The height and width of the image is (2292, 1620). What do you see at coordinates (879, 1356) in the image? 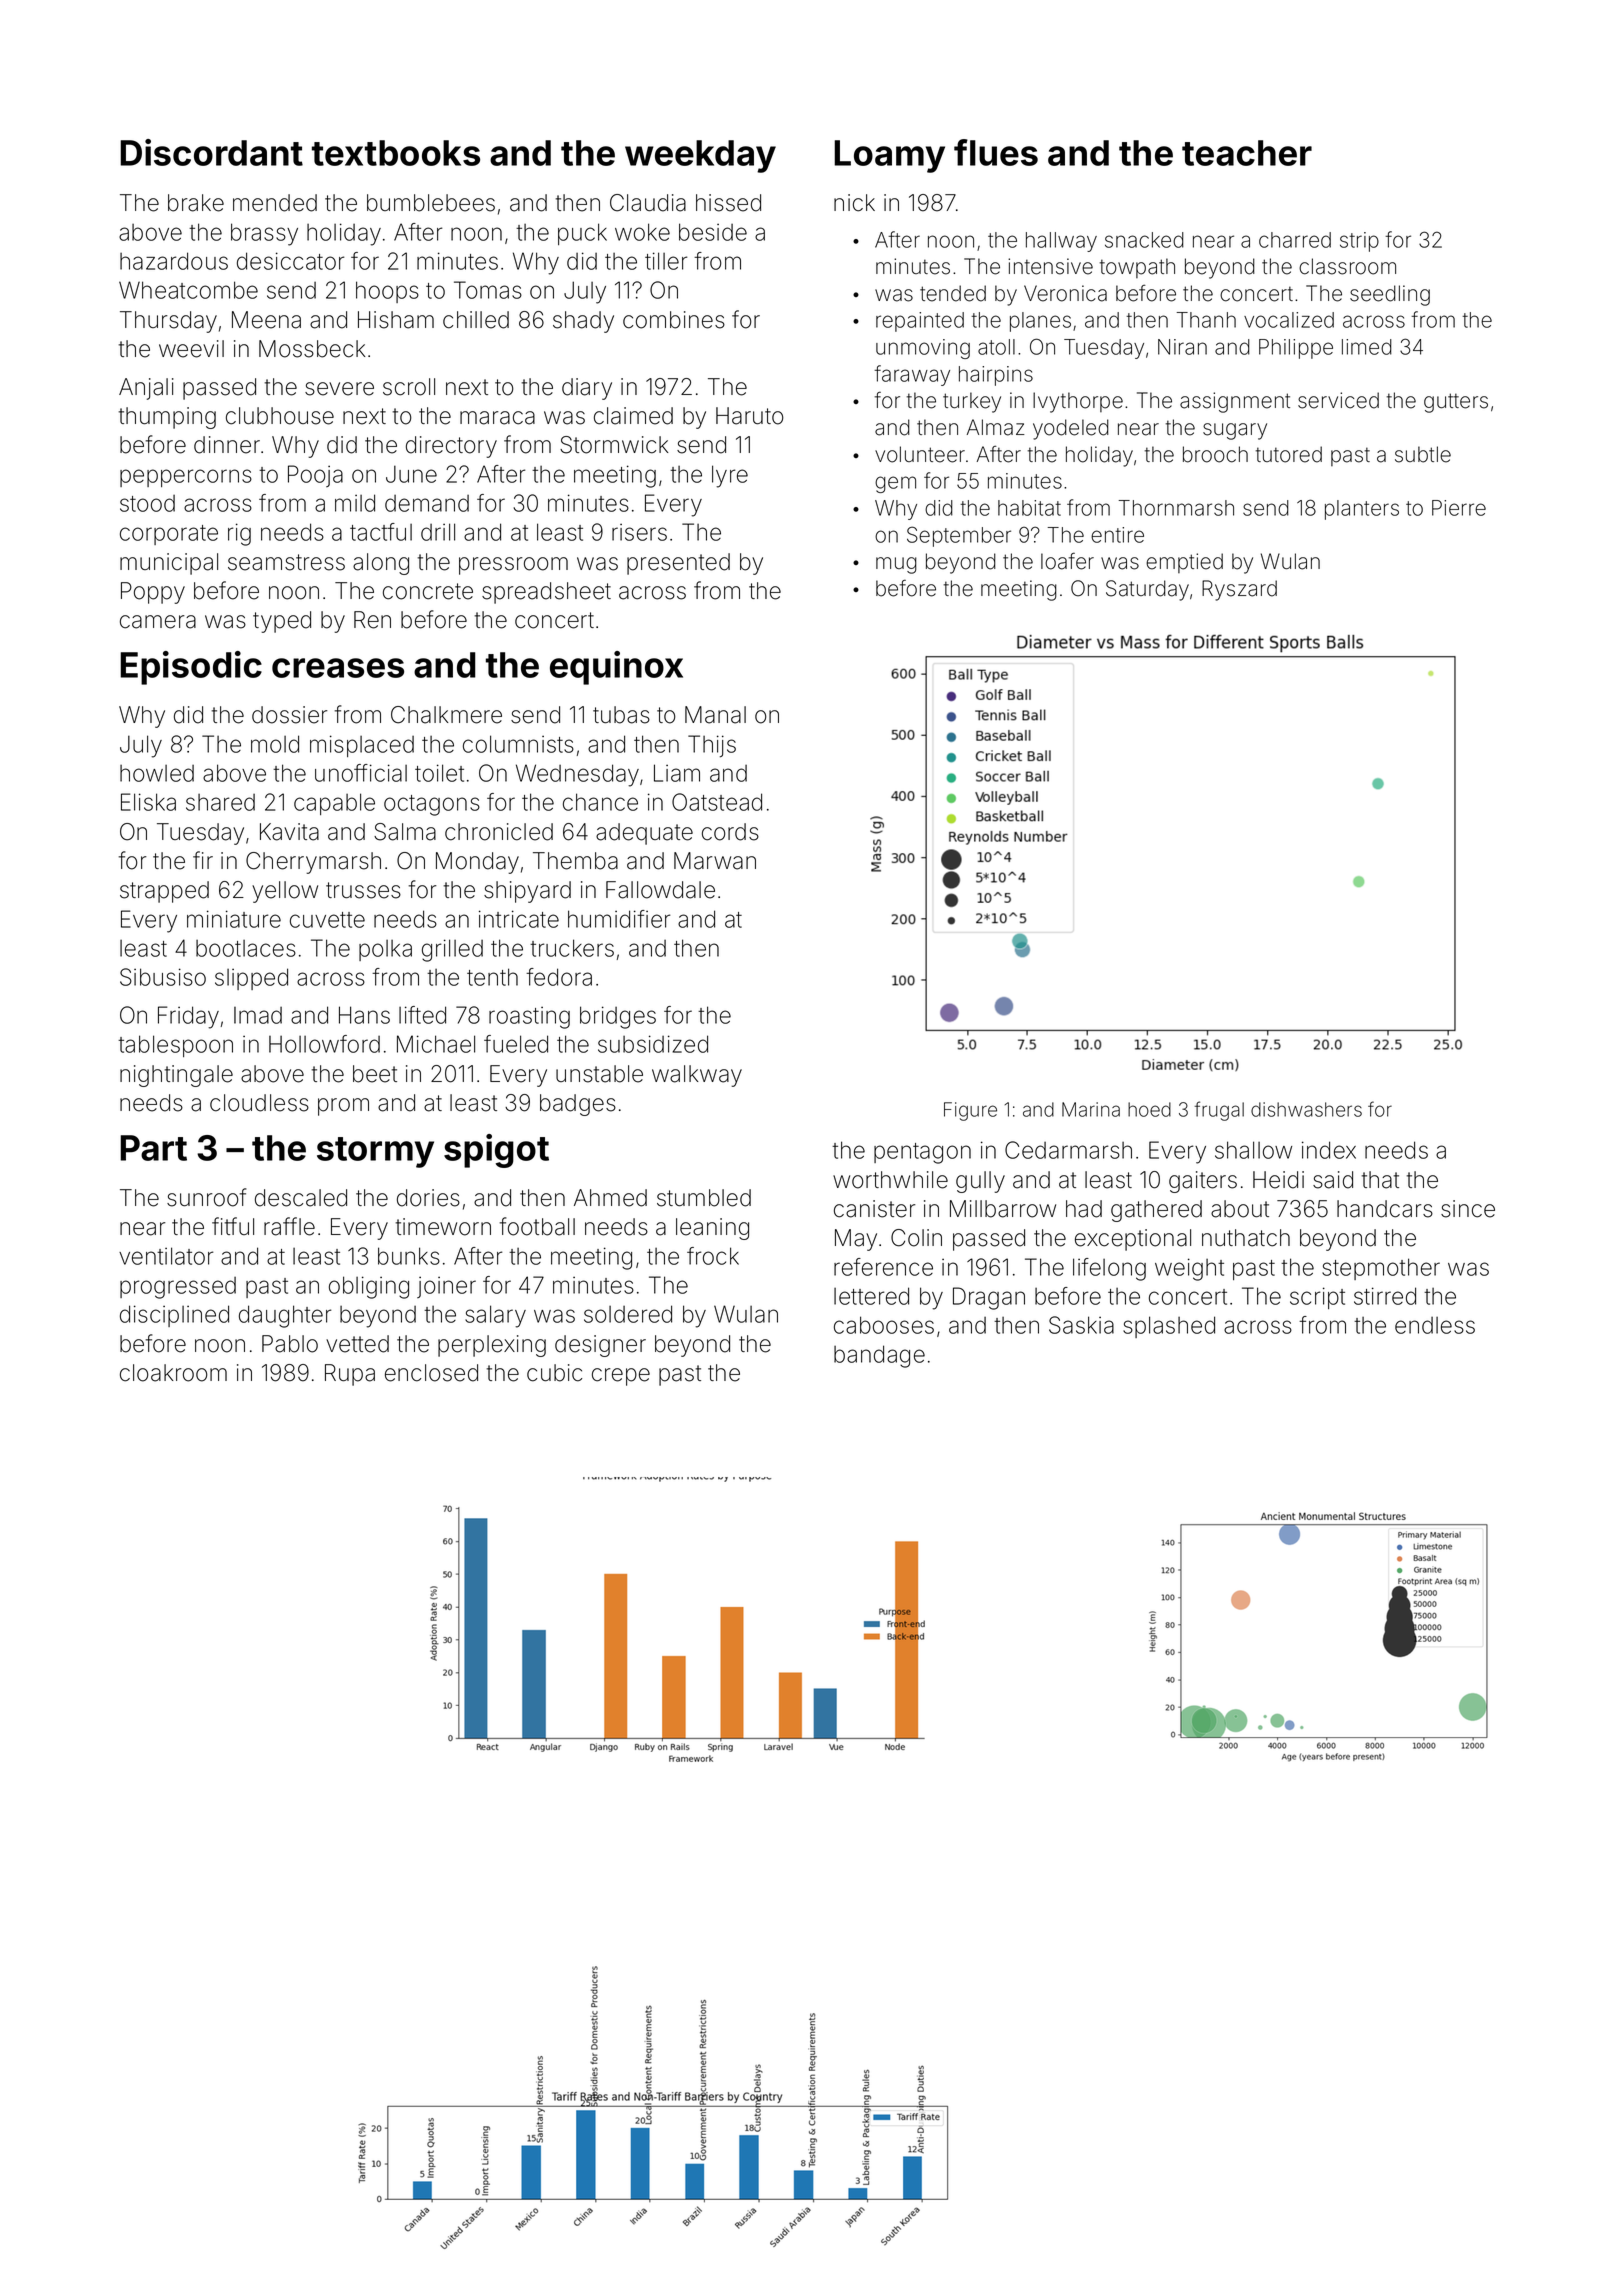
I see `bandage` at bounding box center [879, 1356].
